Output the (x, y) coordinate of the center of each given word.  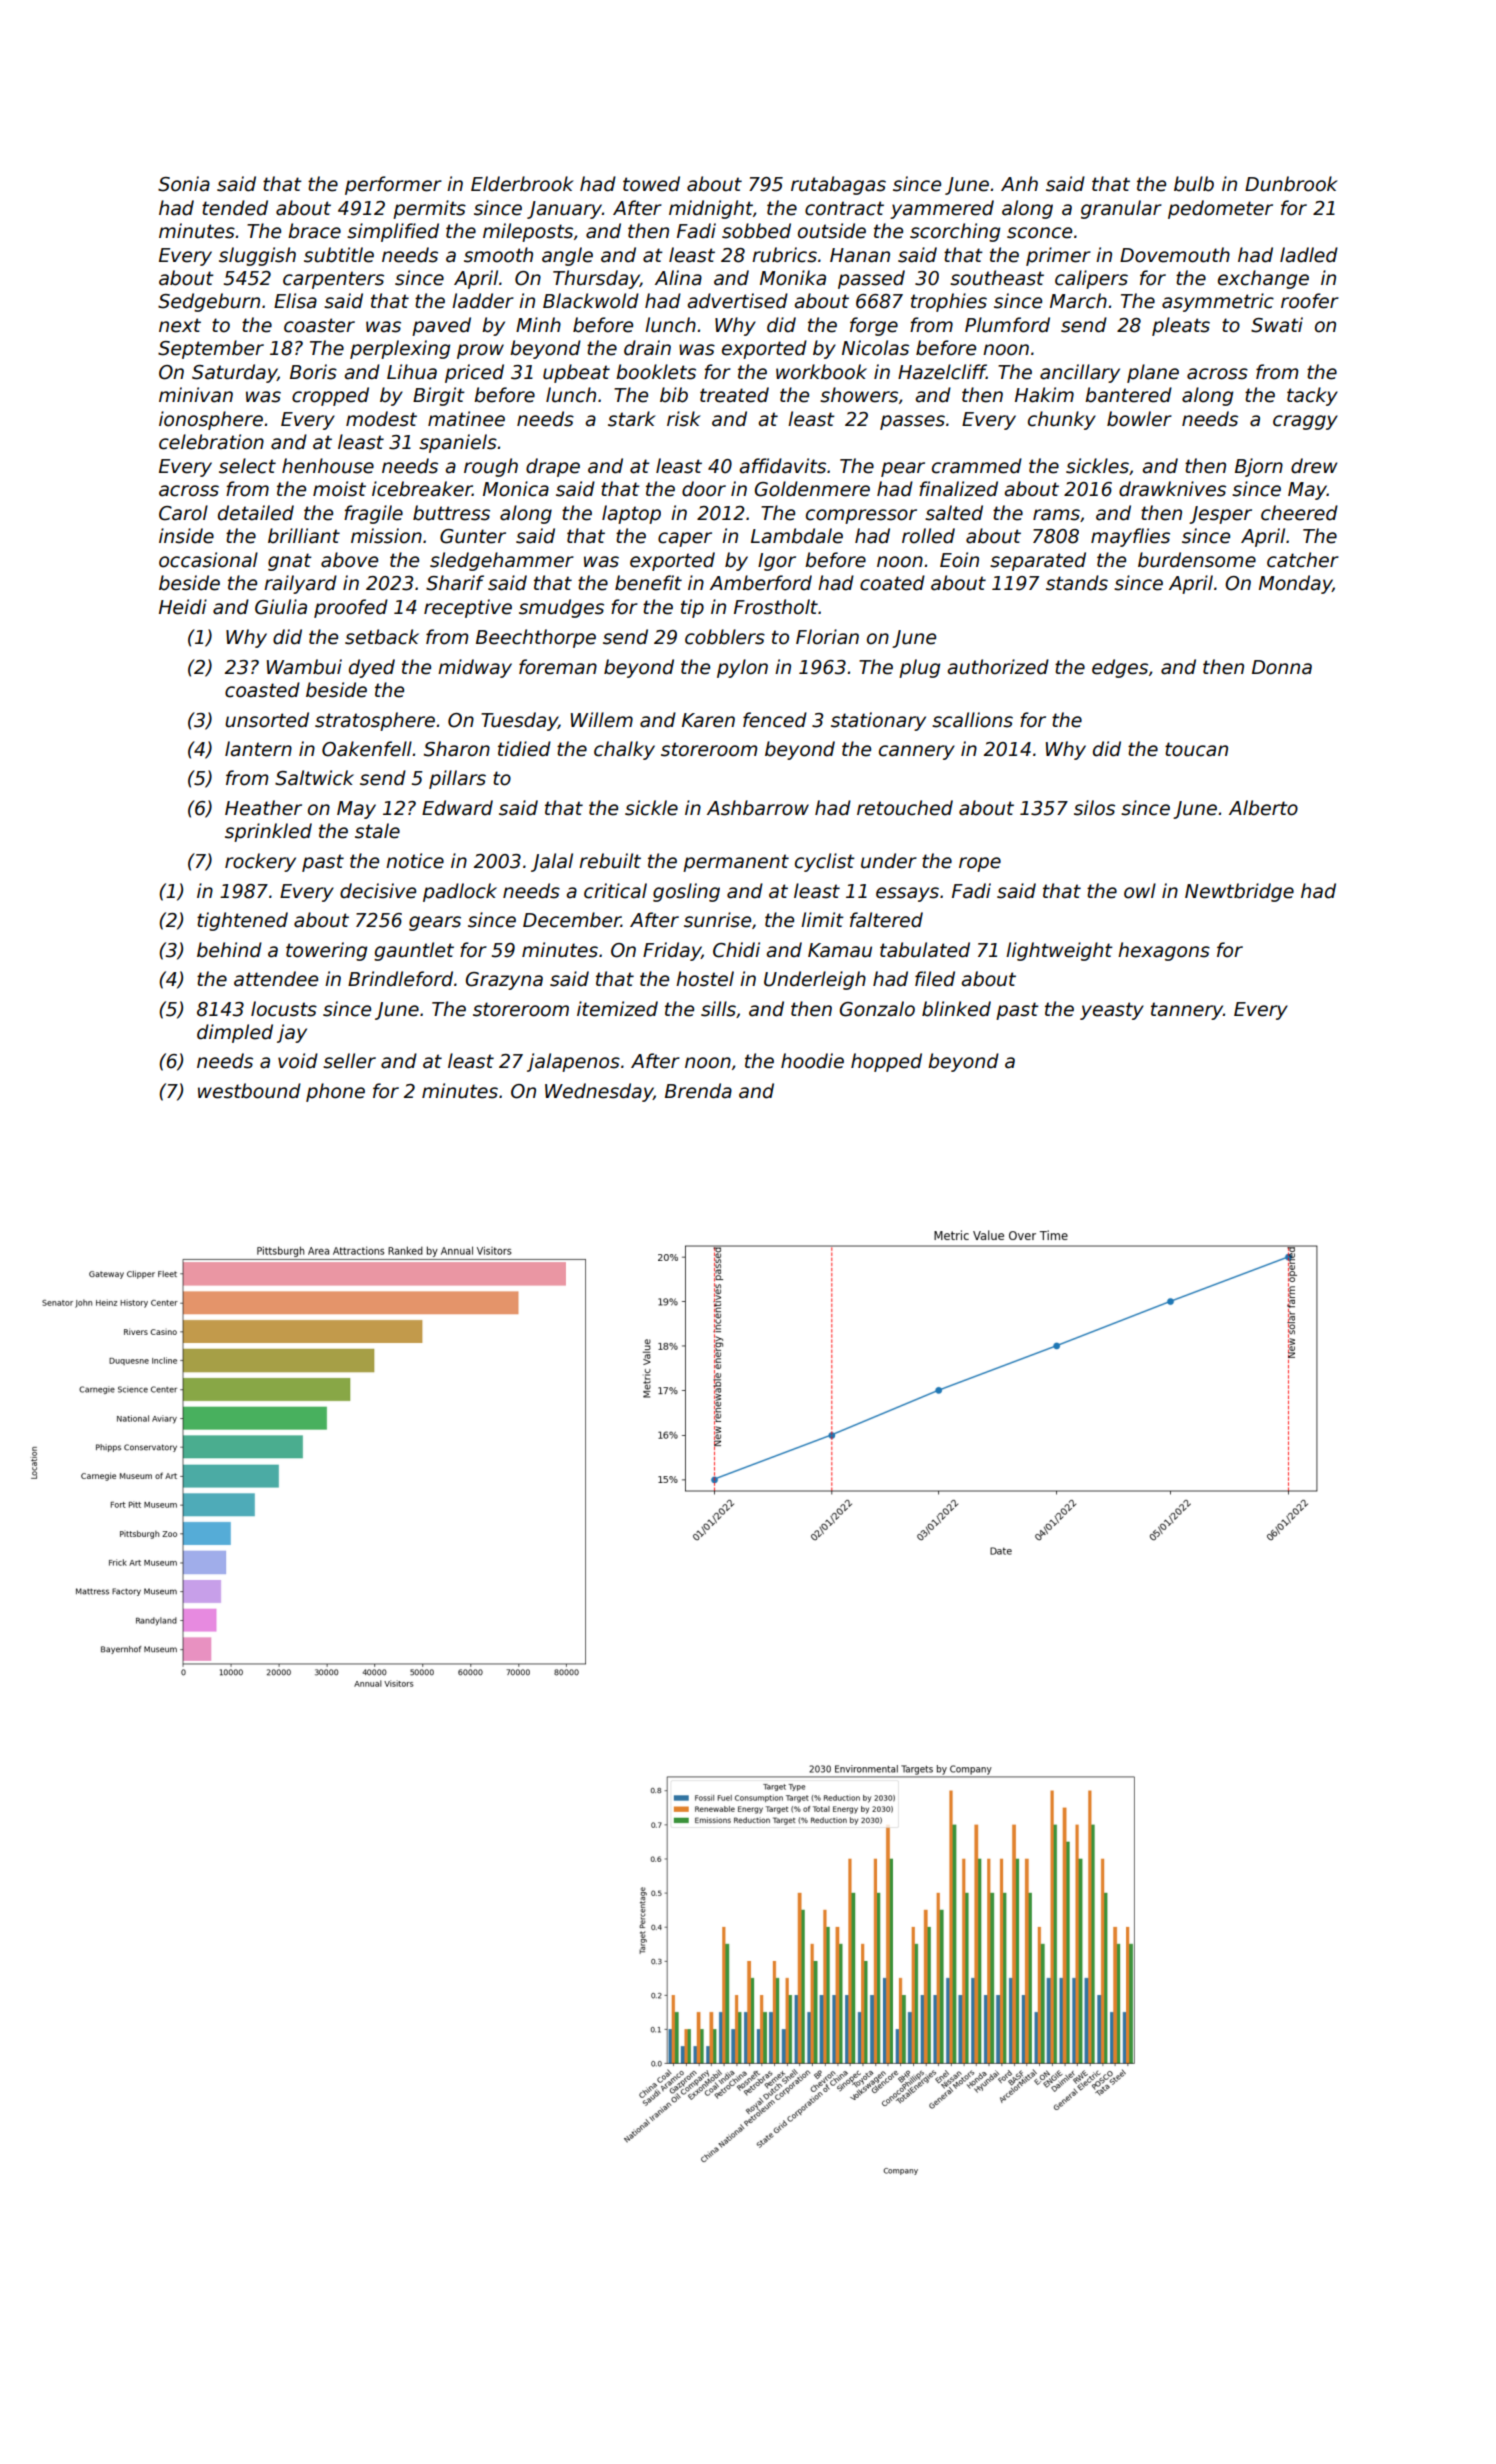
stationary (878, 721)
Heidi (183, 607)
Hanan (860, 255)
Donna (1282, 667)
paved (441, 326)
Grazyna (504, 981)
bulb (1194, 184)
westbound (249, 1091)
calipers (1091, 279)
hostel (705, 979)
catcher (1303, 560)
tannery (1187, 1011)
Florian (827, 637)
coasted (262, 690)
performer (393, 185)
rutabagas (838, 185)
